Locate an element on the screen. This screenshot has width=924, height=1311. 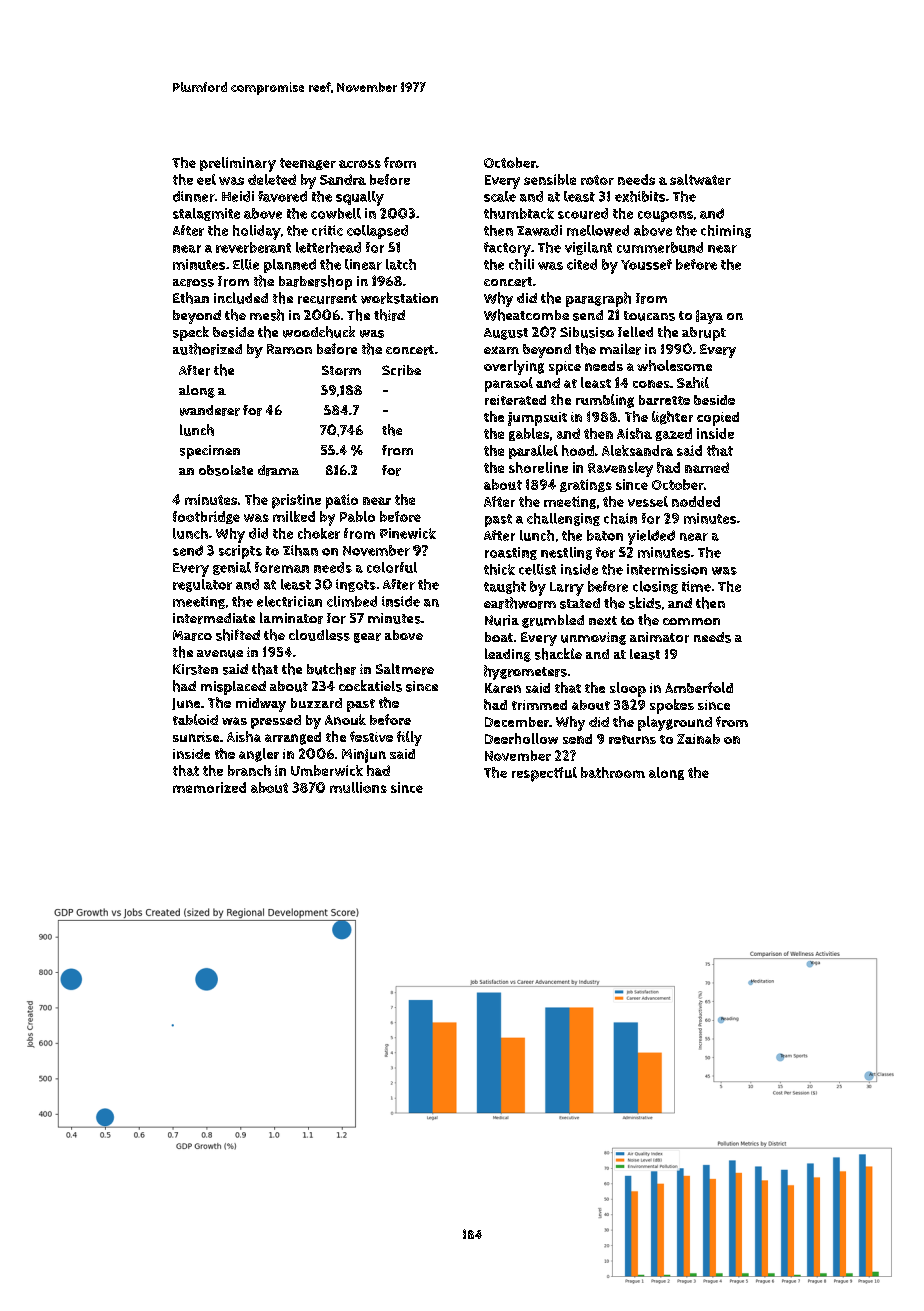
regulator is located at coordinates (202, 585).
